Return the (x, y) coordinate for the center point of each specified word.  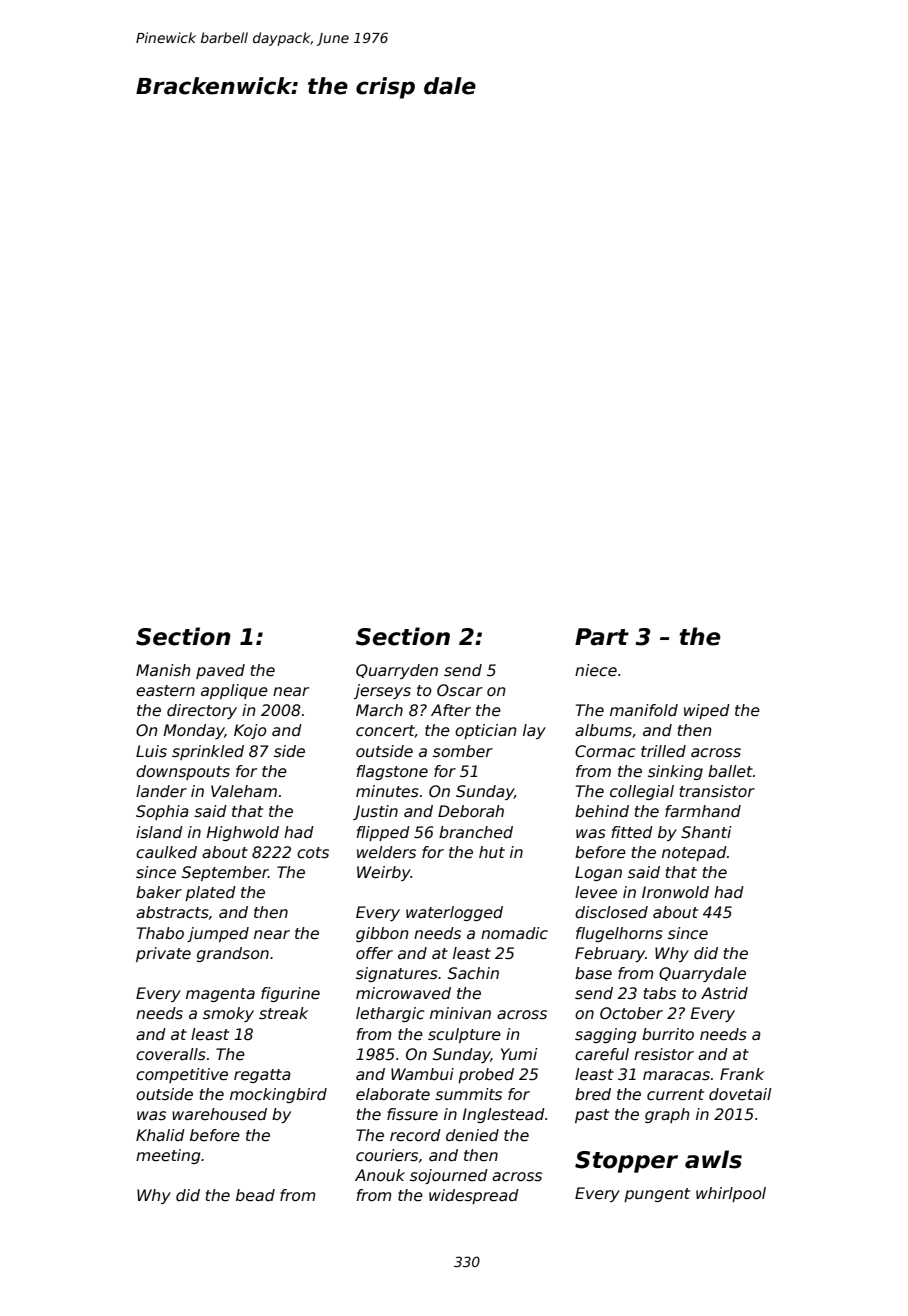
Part (602, 637)
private (163, 954)
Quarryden (397, 671)
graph (667, 1115)
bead (255, 1195)
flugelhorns (619, 934)
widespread (474, 1196)
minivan (460, 1013)
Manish (163, 670)
